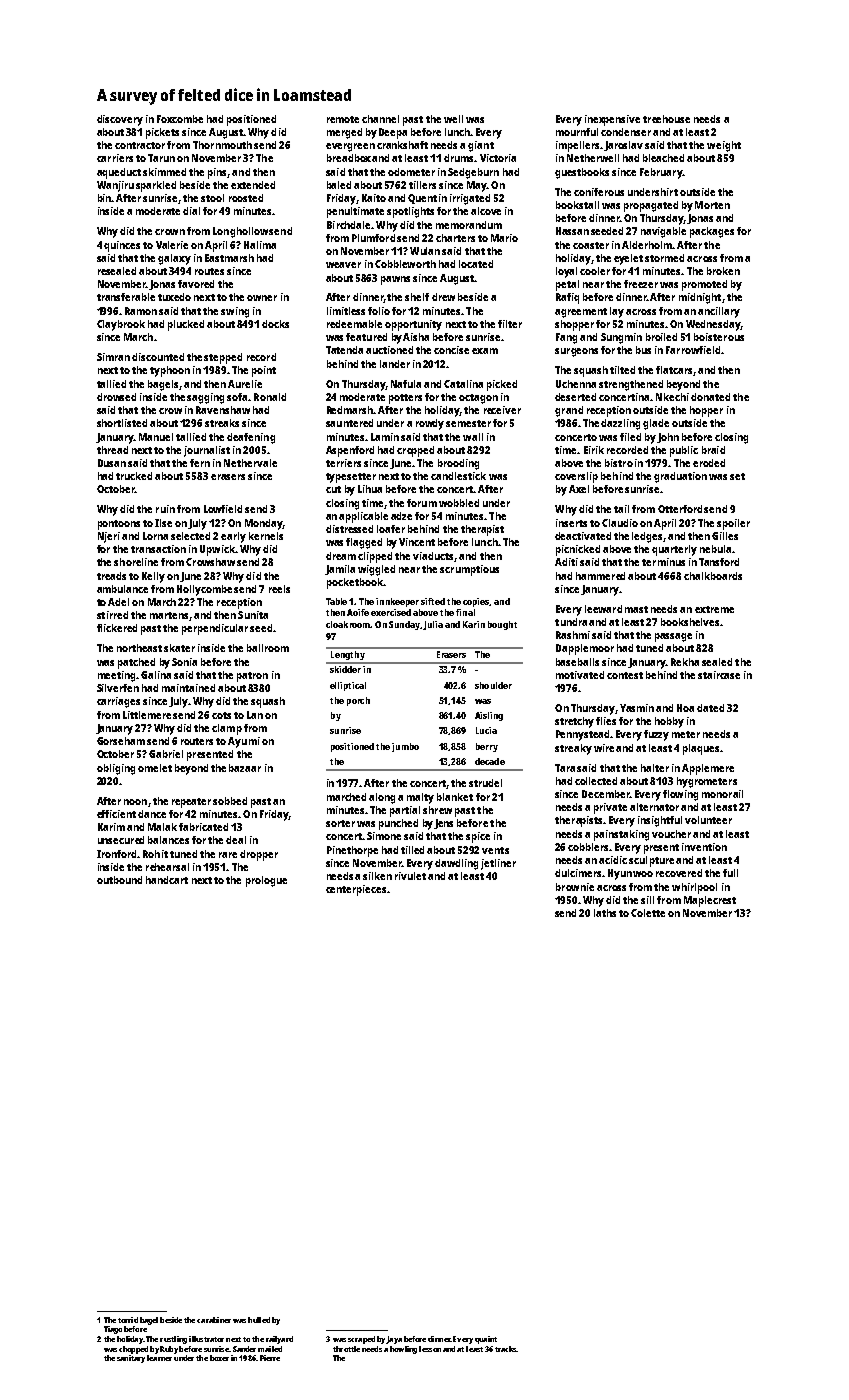  I want to click on boxer, so click(219, 1358).
